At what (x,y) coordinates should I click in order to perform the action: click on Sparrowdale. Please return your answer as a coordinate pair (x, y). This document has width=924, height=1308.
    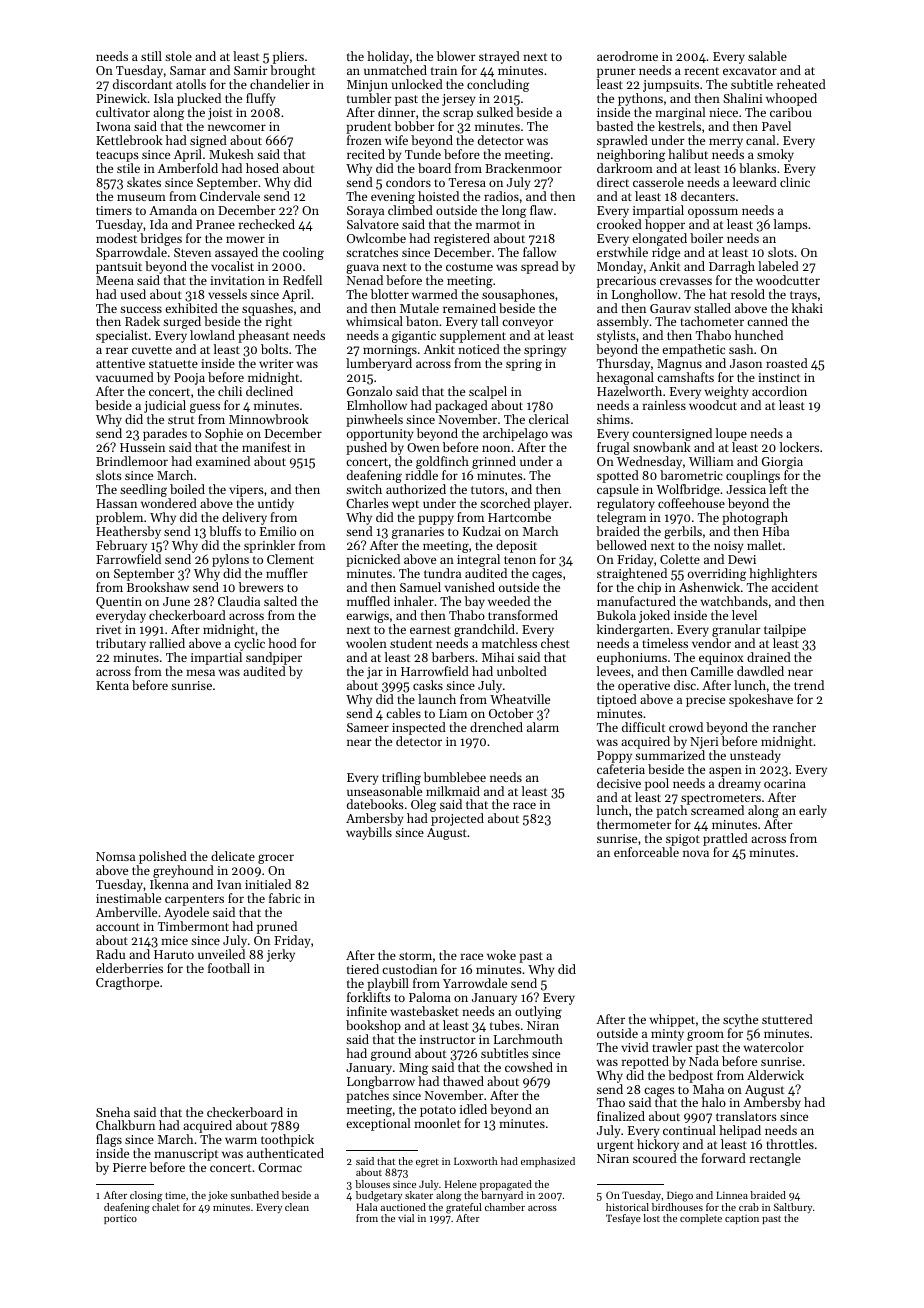
    Looking at the image, I should click on (131, 253).
